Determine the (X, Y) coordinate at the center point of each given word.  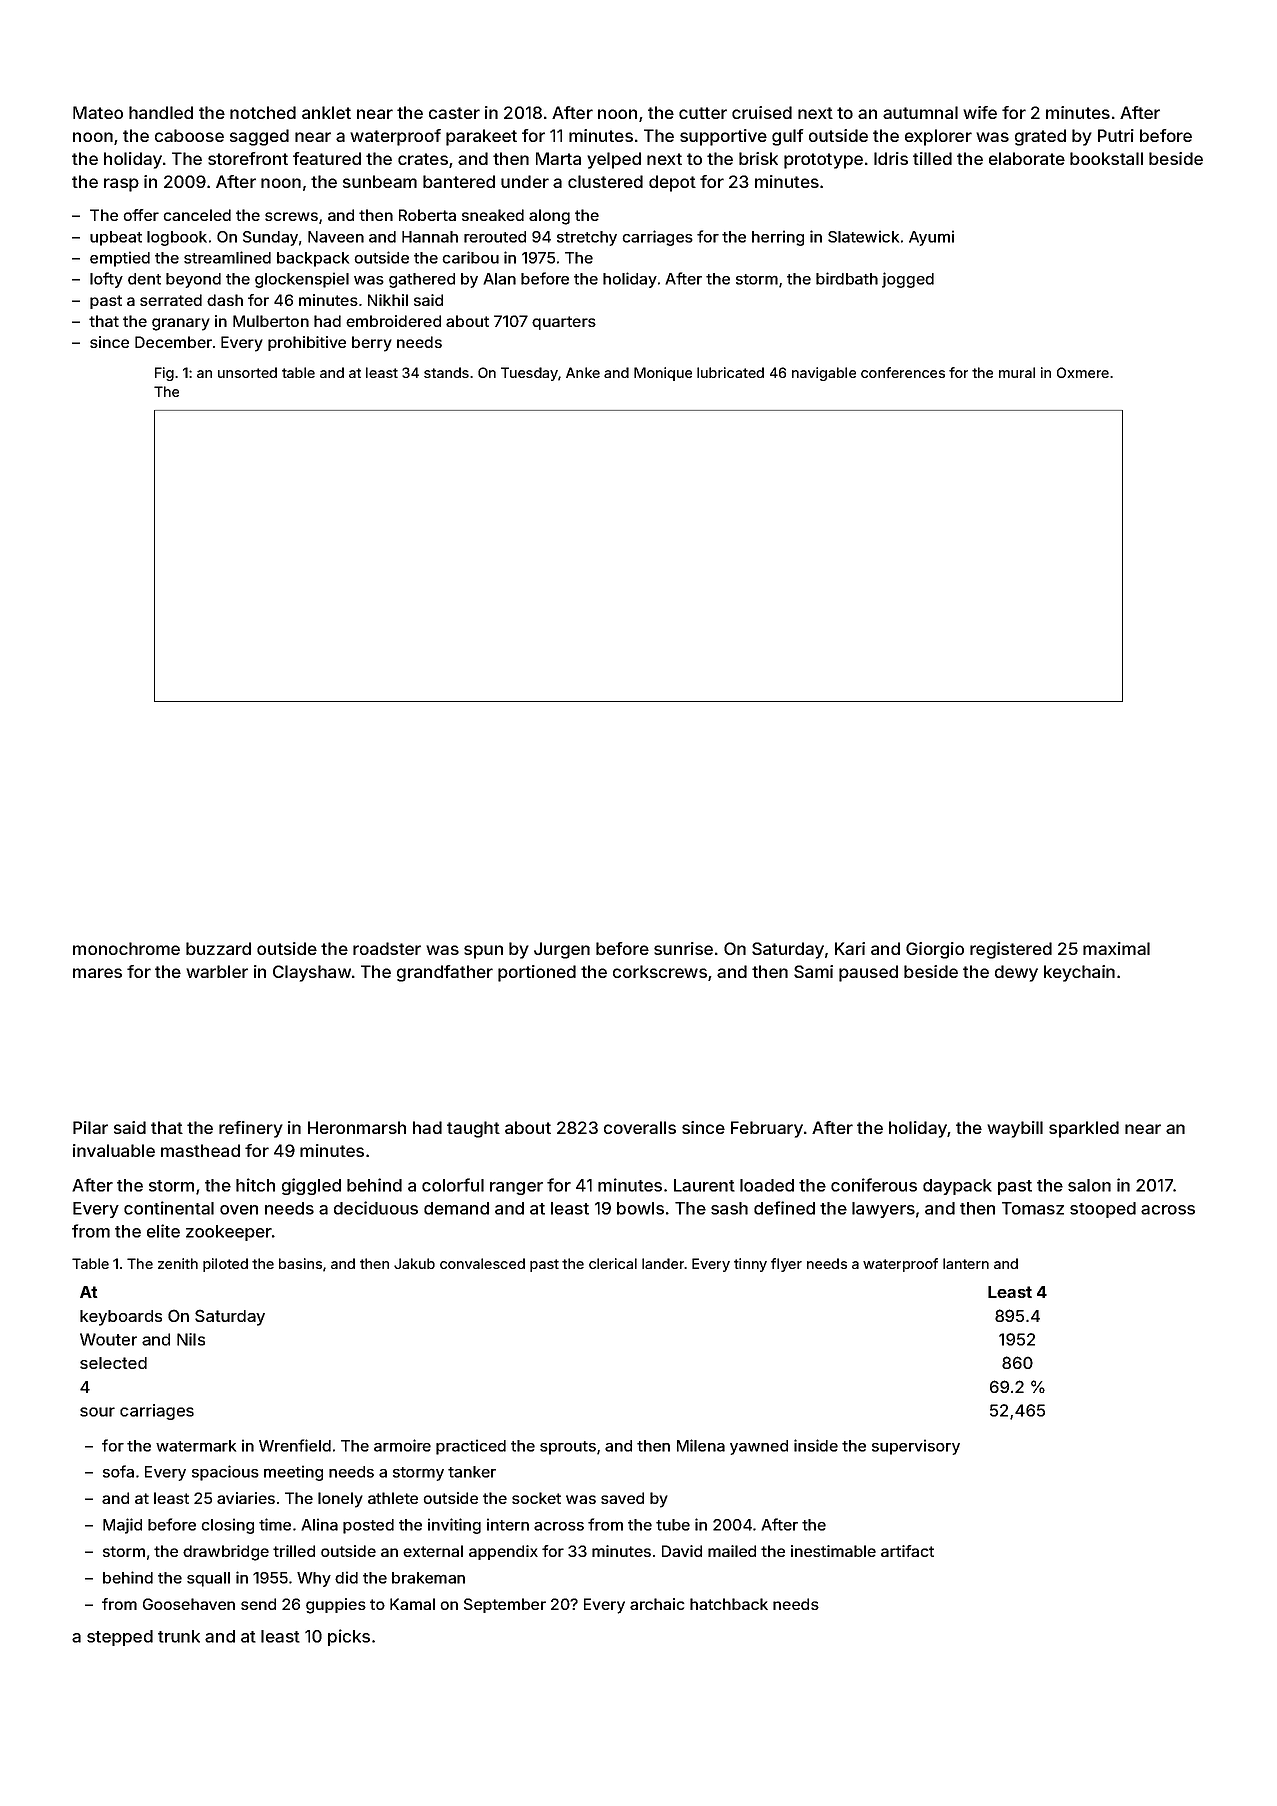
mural (1017, 372)
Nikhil (388, 300)
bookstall (1106, 158)
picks (349, 1637)
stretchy (587, 238)
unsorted (247, 372)
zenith (178, 1263)
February (767, 1129)
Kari (850, 948)
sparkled (1084, 1129)
